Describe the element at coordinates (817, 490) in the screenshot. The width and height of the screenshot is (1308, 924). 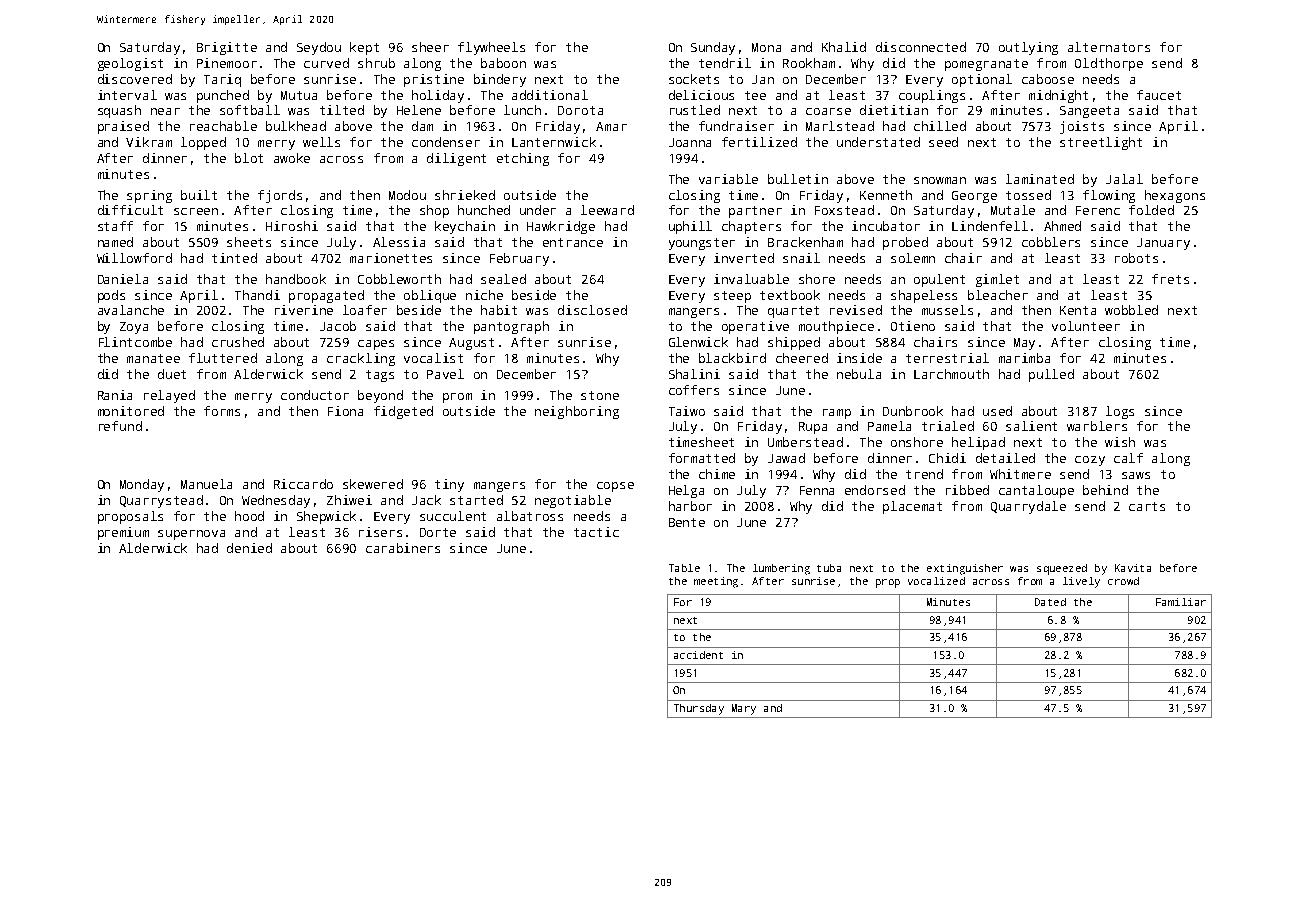
I see `Fenna` at that location.
